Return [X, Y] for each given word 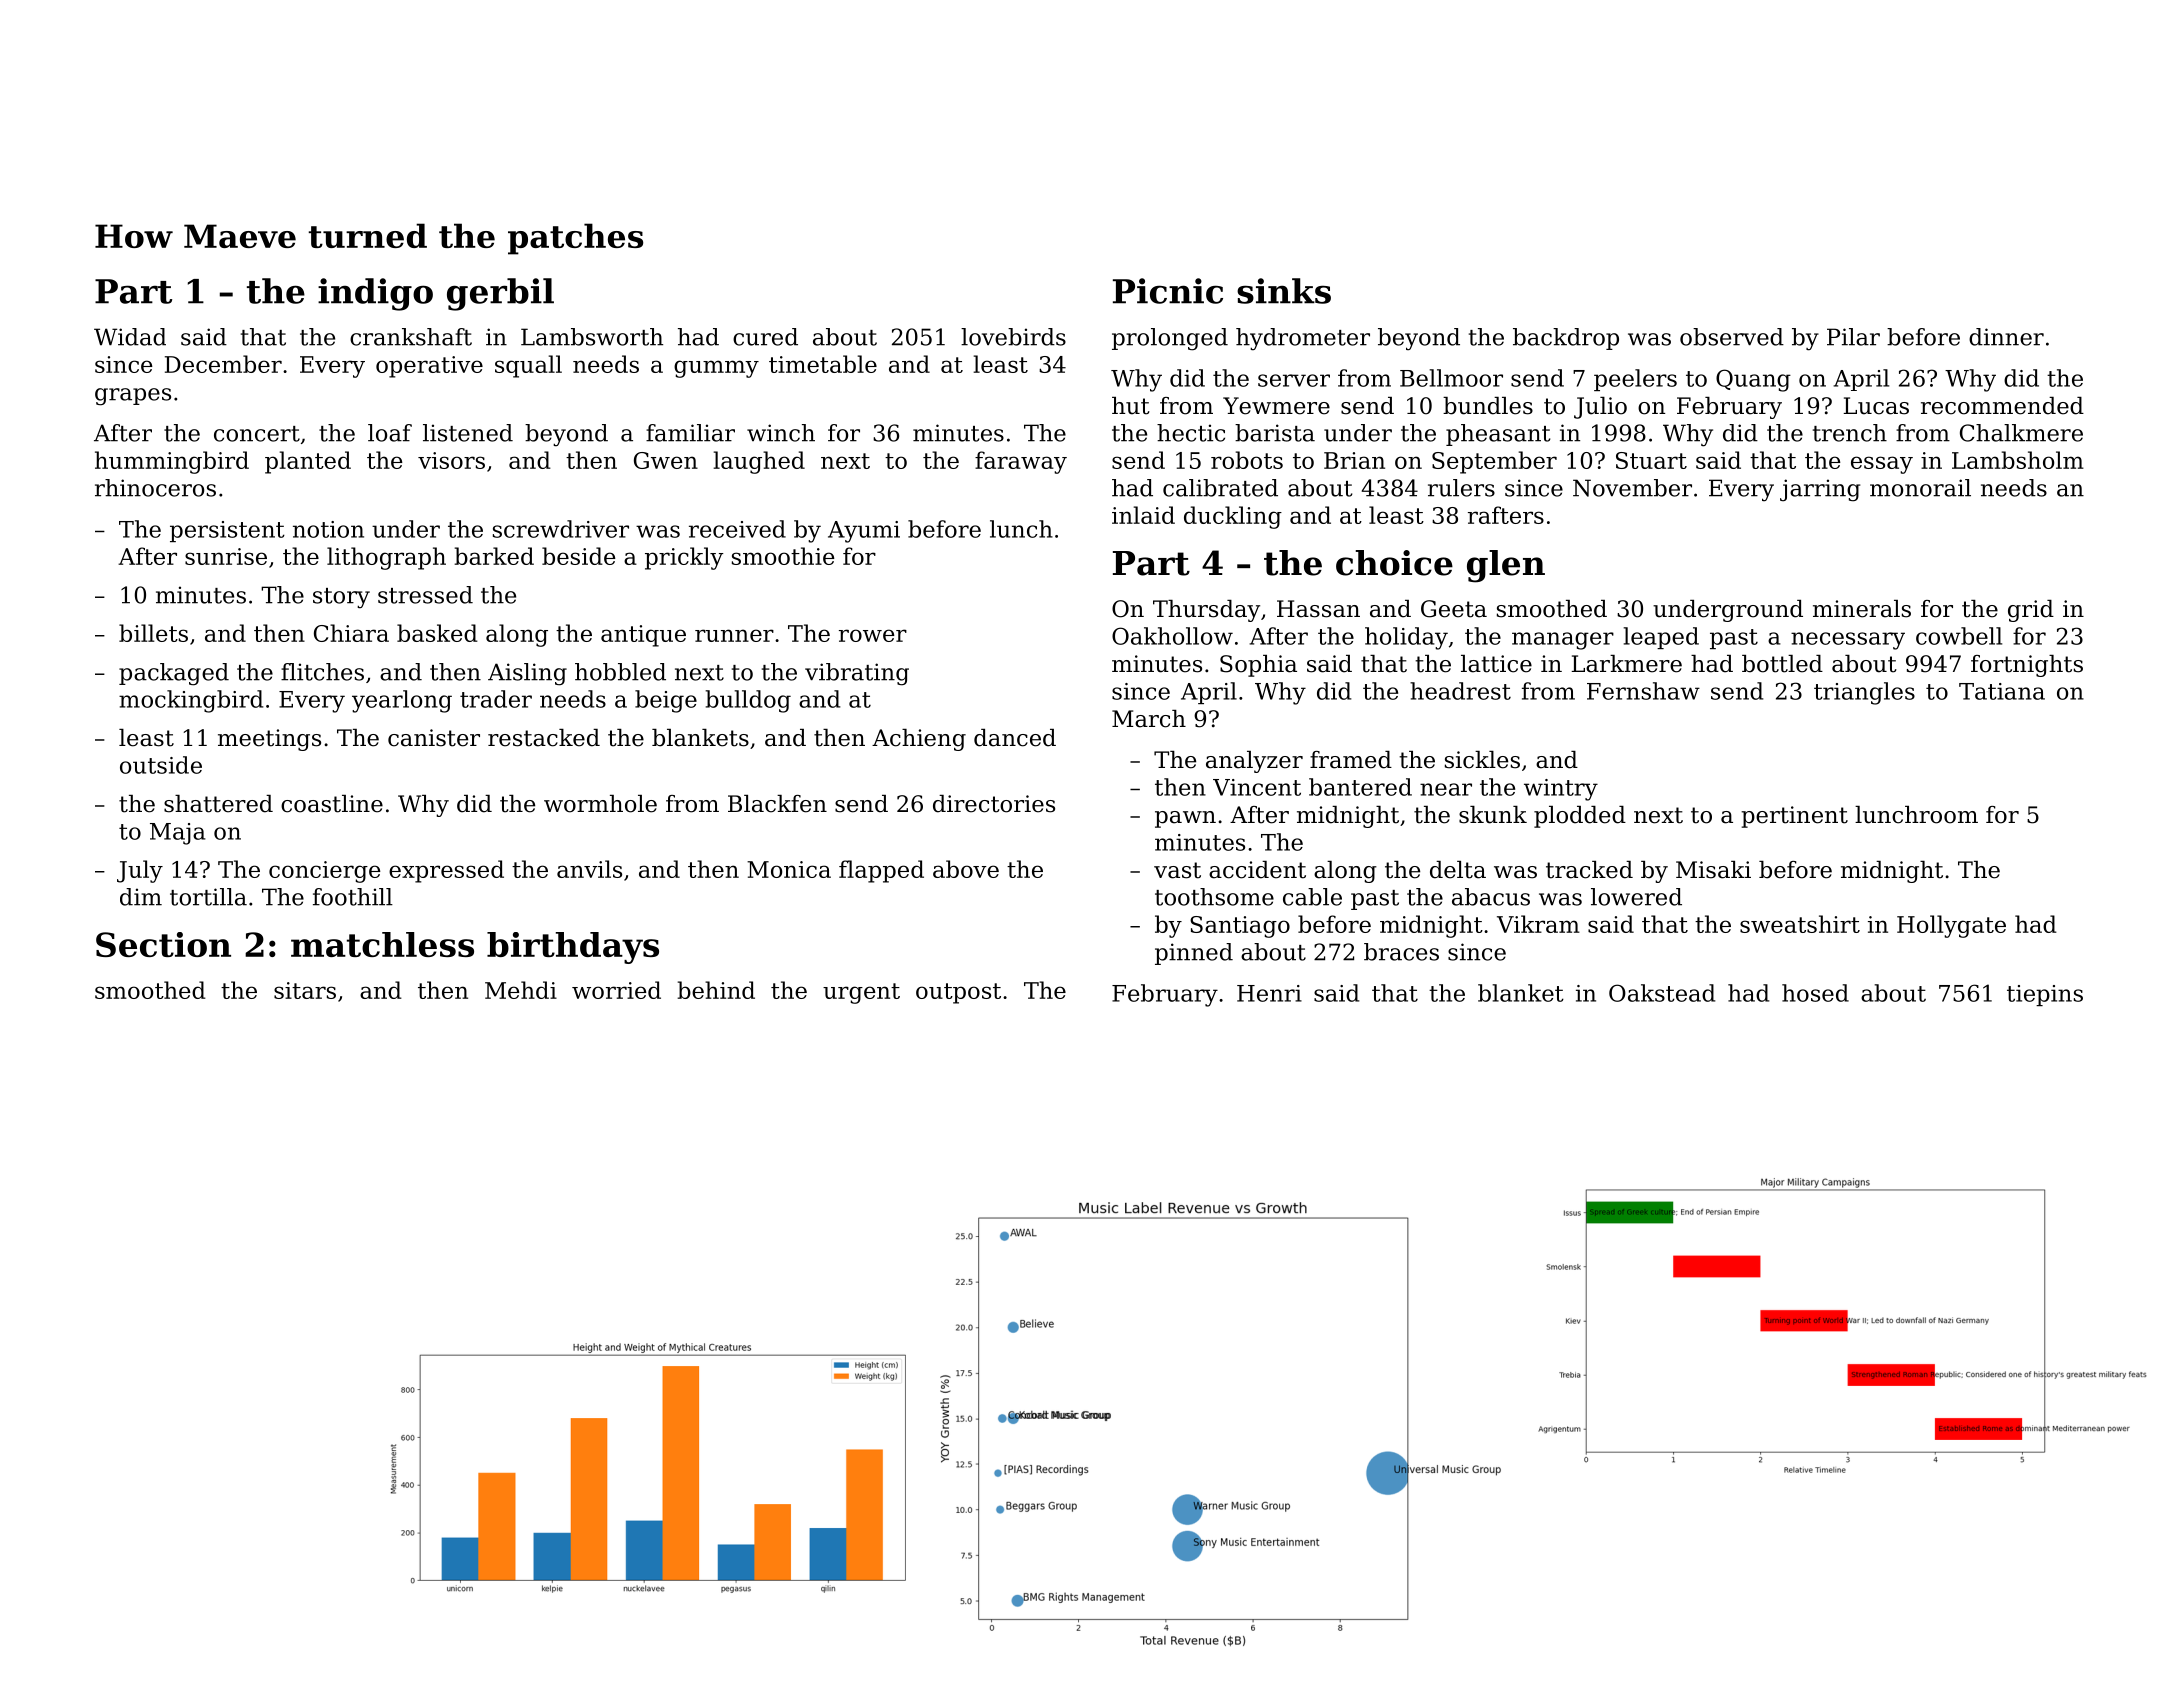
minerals [1862, 609]
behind [716, 990]
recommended [2002, 406]
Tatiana [2002, 691]
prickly [684, 558]
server [1294, 380]
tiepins [2045, 995]
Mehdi [521, 990]
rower [873, 635]
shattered [218, 804]
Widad [130, 337]
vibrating [857, 674]
